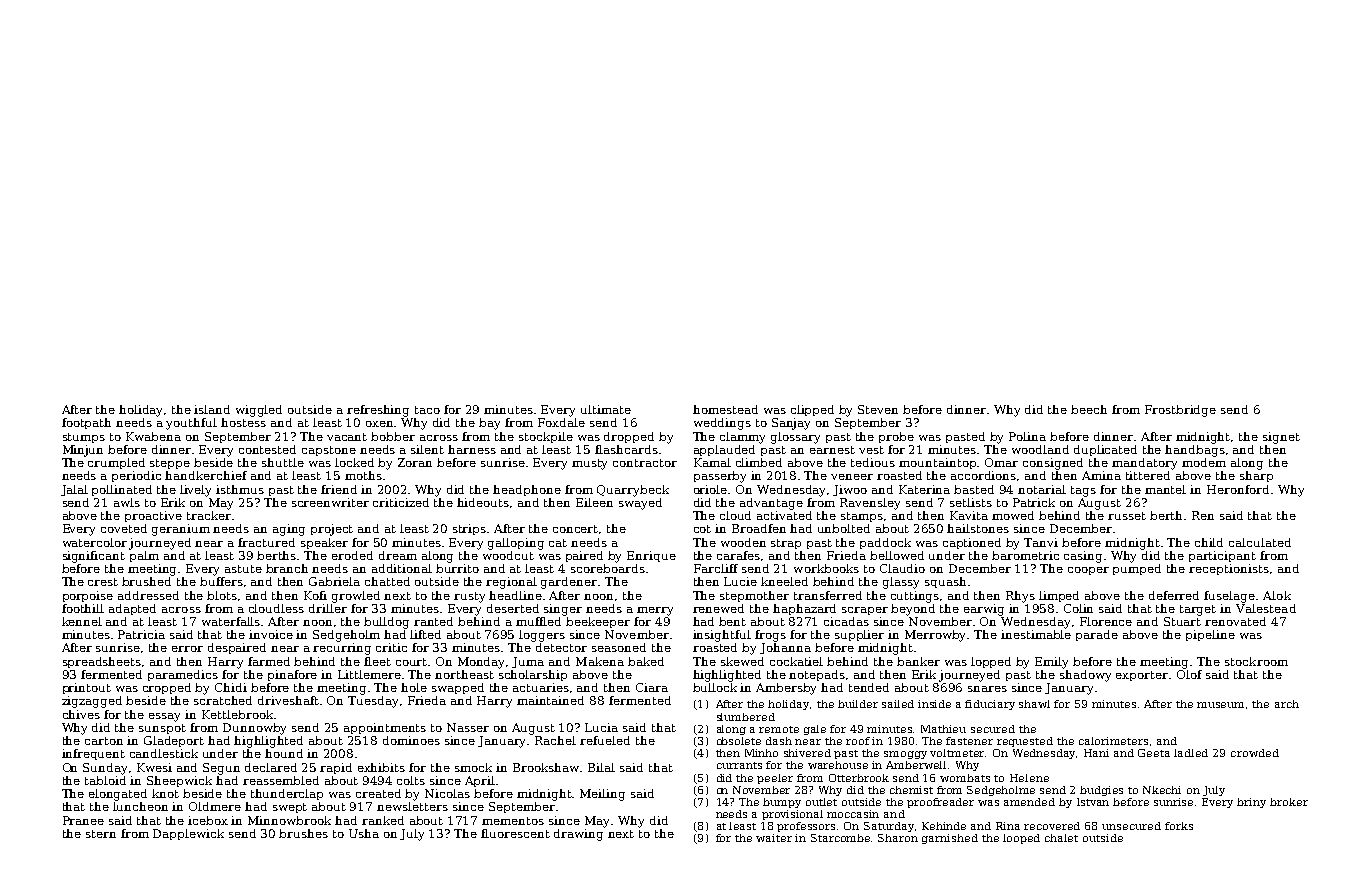 The width and height of the screenshot is (1372, 887). What do you see at coordinates (209, 515) in the screenshot?
I see `tracker` at bounding box center [209, 515].
